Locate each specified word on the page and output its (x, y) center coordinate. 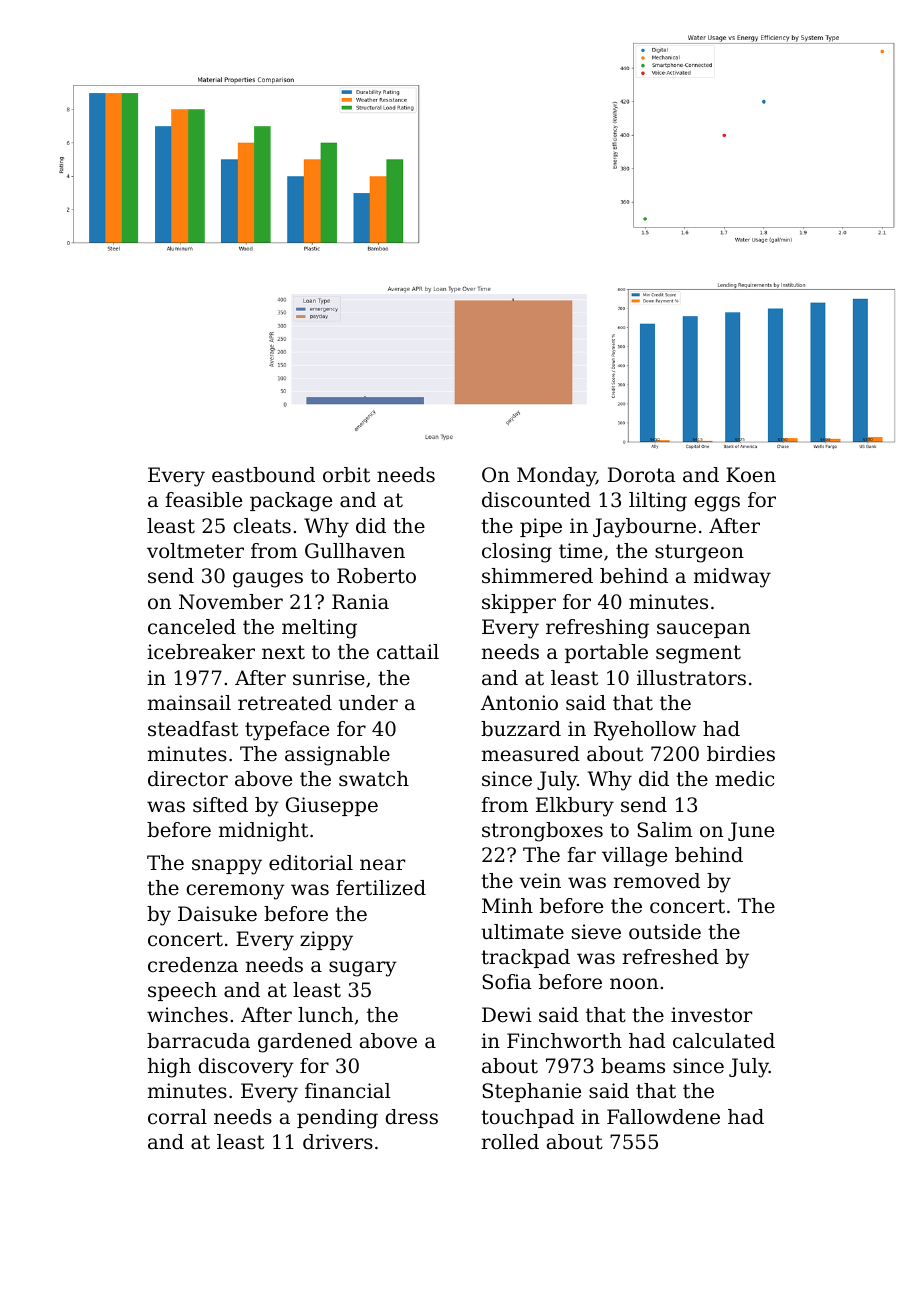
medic (744, 779)
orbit (346, 474)
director (188, 779)
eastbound (263, 475)
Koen (751, 475)
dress (412, 1117)
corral (177, 1116)
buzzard (521, 729)
